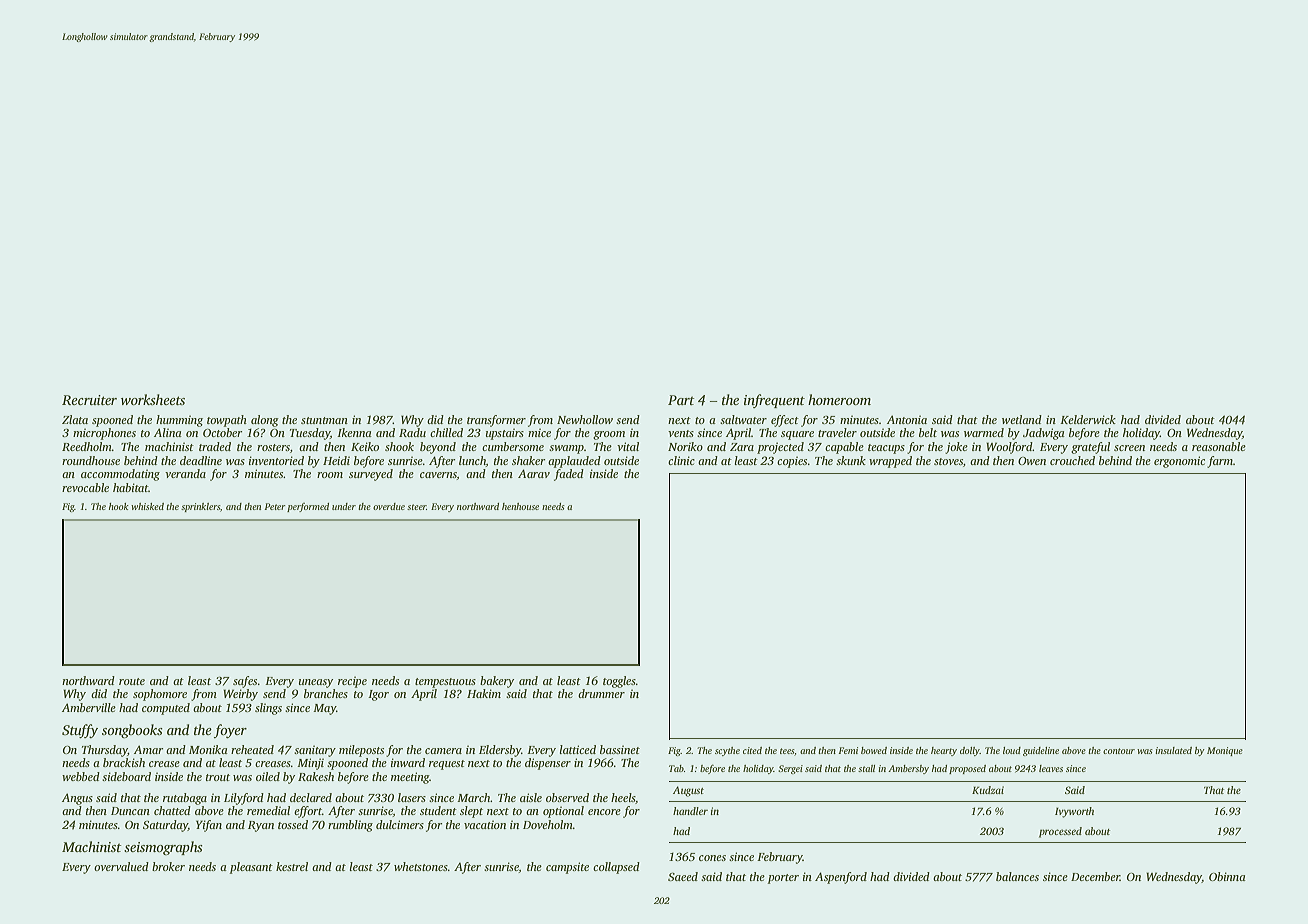  I want to click on stoves, so click(948, 461).
